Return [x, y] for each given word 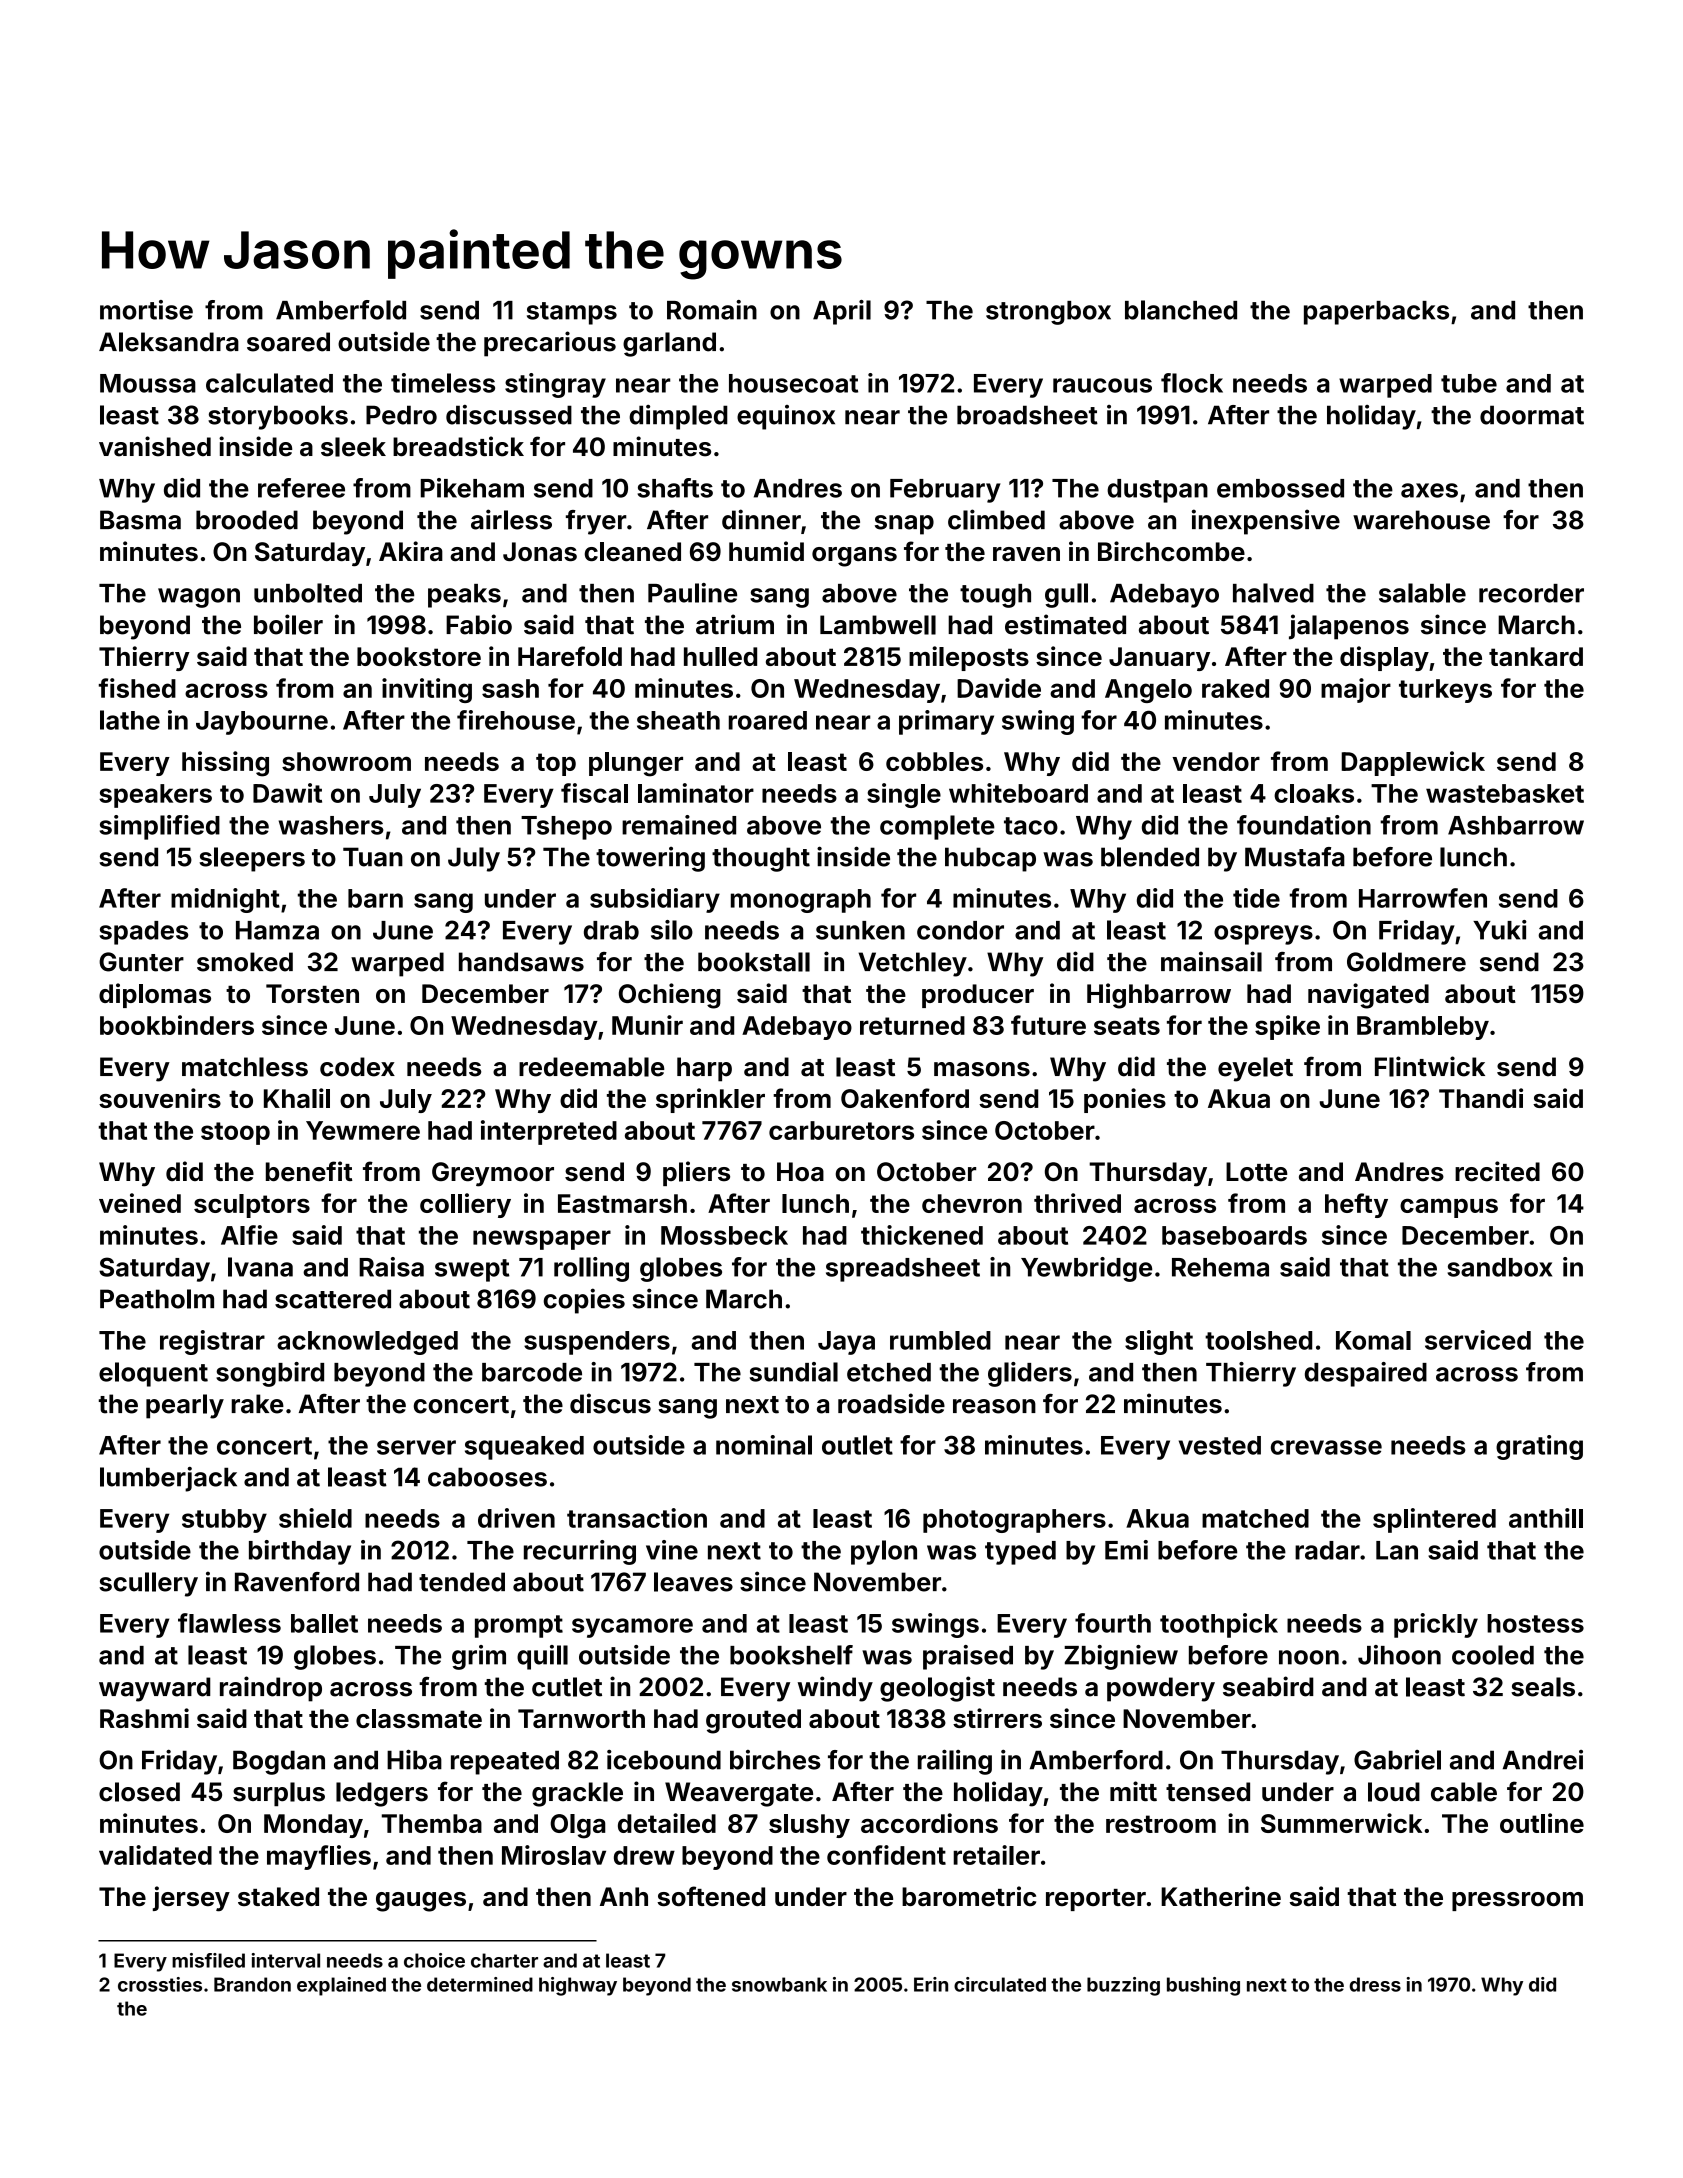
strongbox [1048, 313]
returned [912, 1025]
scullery [148, 1584]
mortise [146, 310]
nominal [764, 1445]
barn [375, 898]
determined [480, 1984]
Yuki [1500, 930]
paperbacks [1376, 313]
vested [1220, 1445]
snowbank [779, 1984]
